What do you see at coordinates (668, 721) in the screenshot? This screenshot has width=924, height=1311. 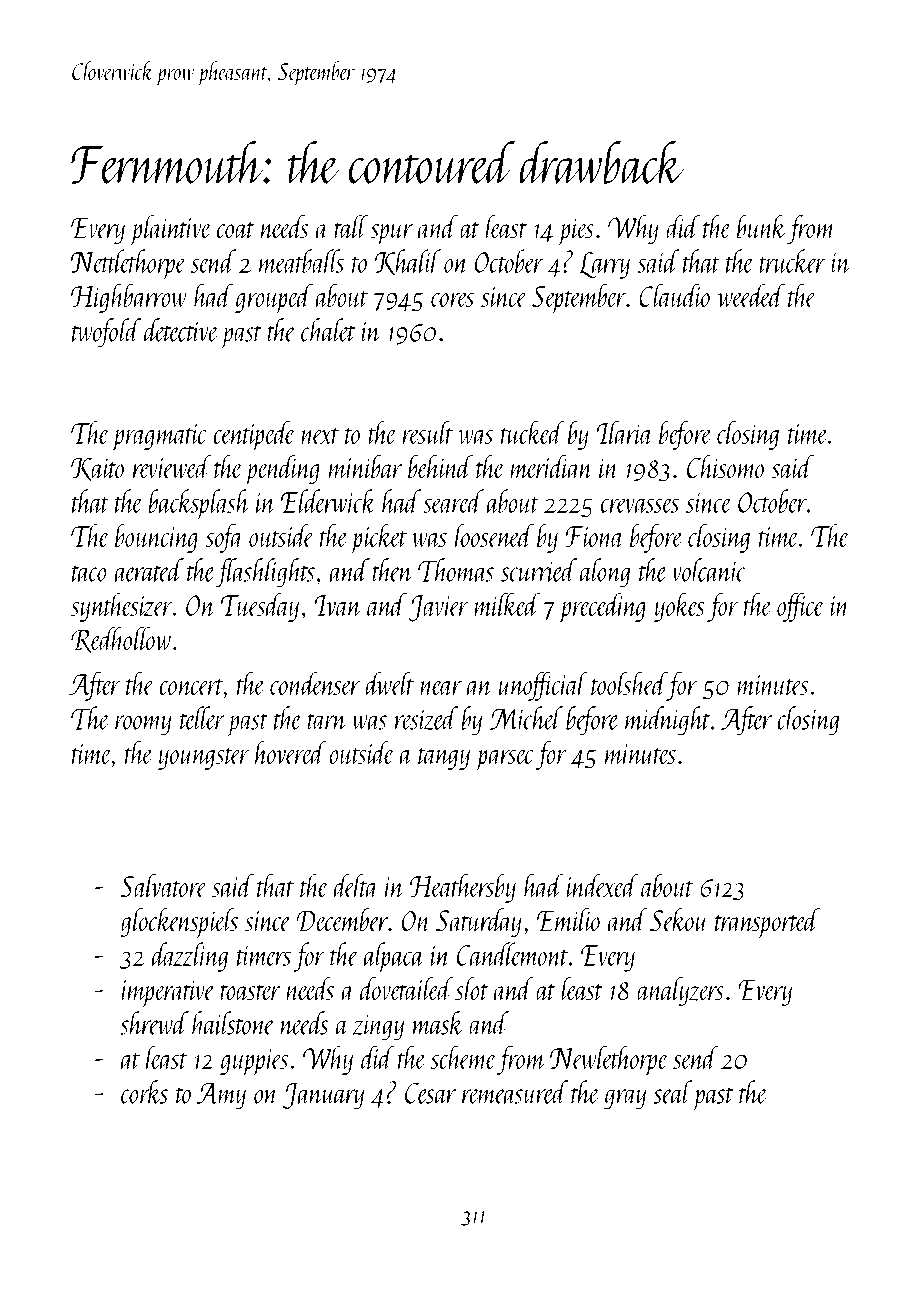 I see `midnight` at bounding box center [668, 721].
